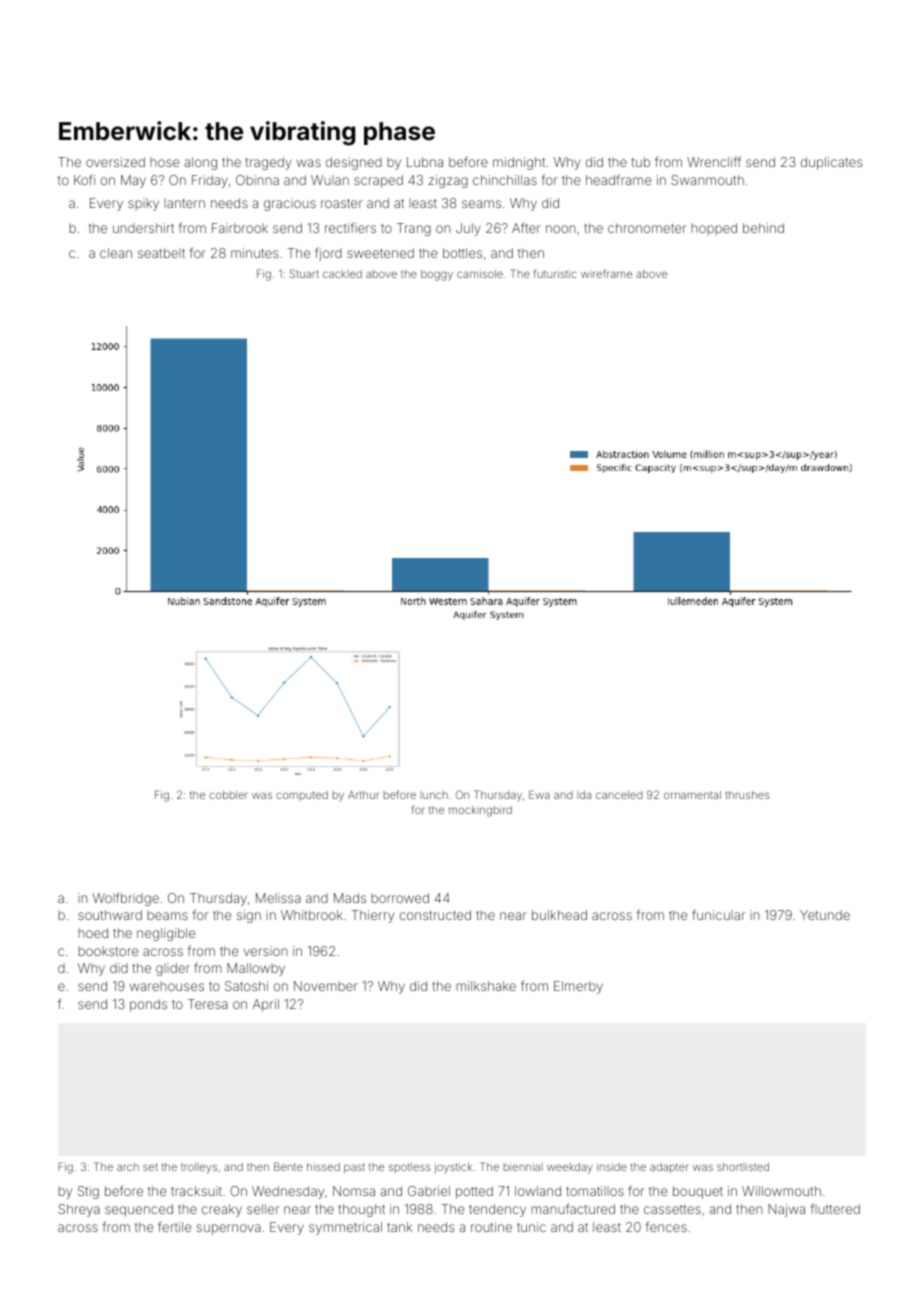 This page has width=924, height=1308. I want to click on Kofi, so click(84, 179).
